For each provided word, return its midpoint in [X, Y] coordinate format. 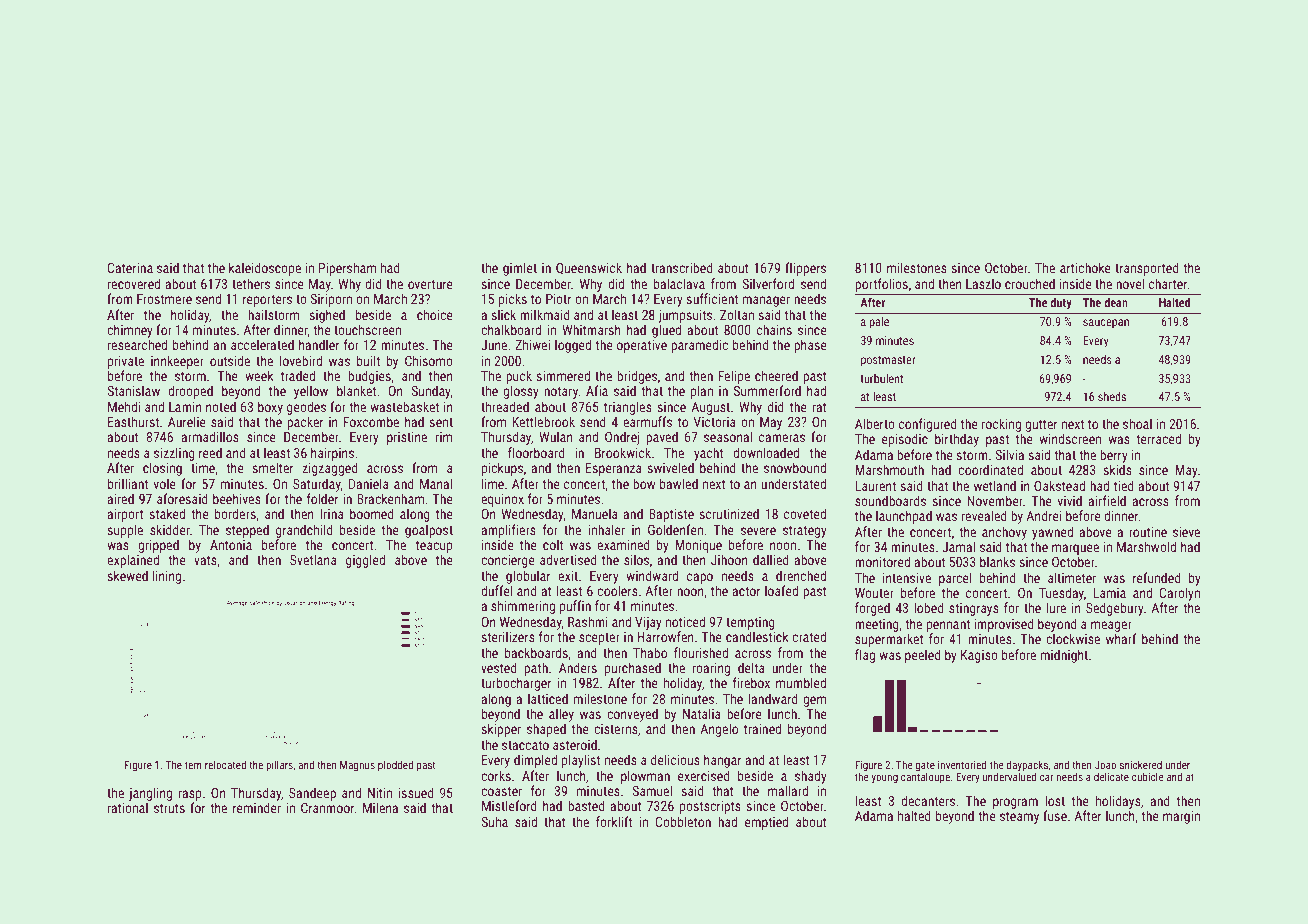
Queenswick [589, 268]
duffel [496, 590]
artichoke [1085, 267]
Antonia [231, 545]
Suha [494, 821]
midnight [1064, 656]
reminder [257, 807]
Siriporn [331, 300]
